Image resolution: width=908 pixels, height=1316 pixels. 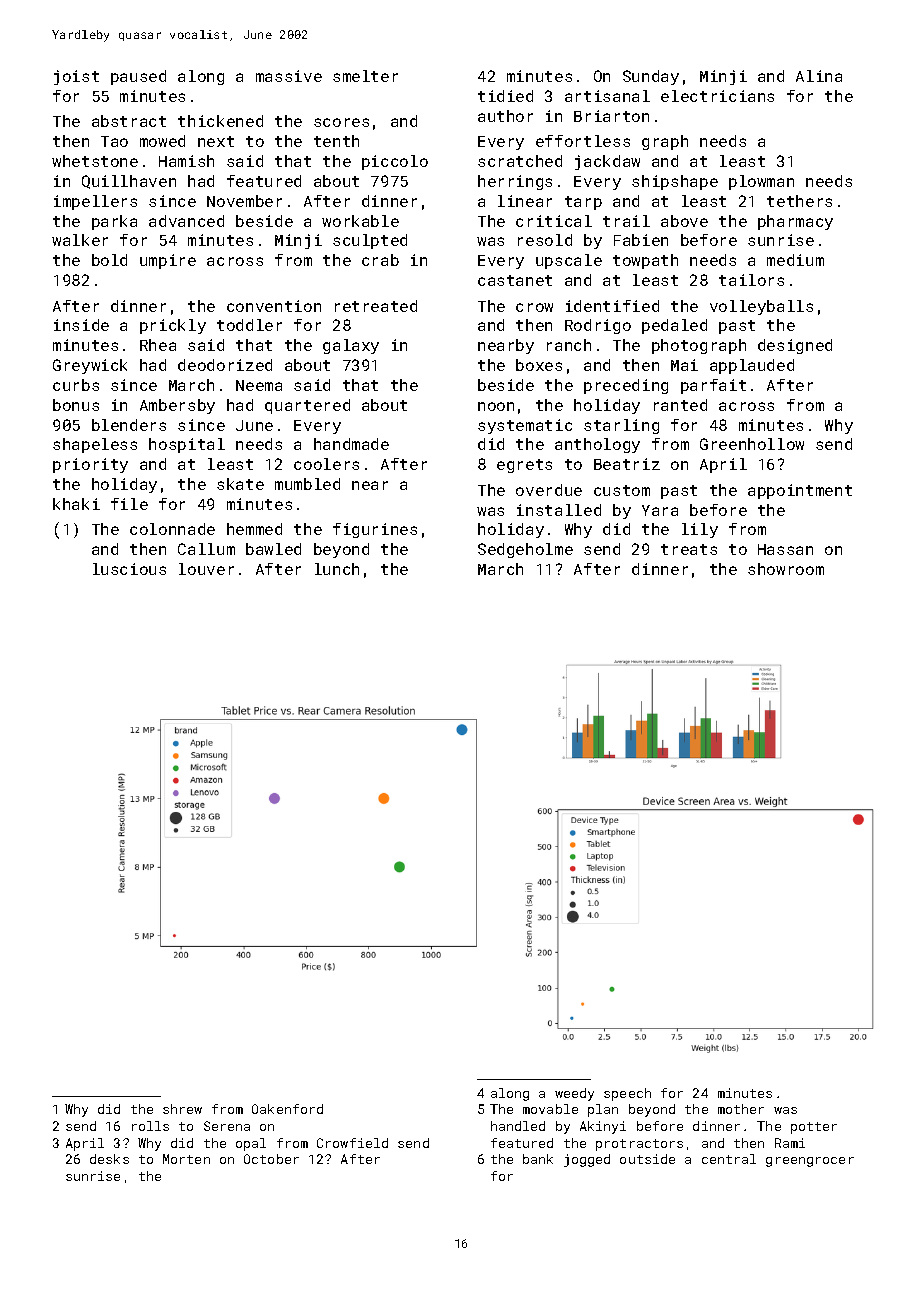 What do you see at coordinates (674, 326) in the document?
I see `pedaled` at bounding box center [674, 326].
